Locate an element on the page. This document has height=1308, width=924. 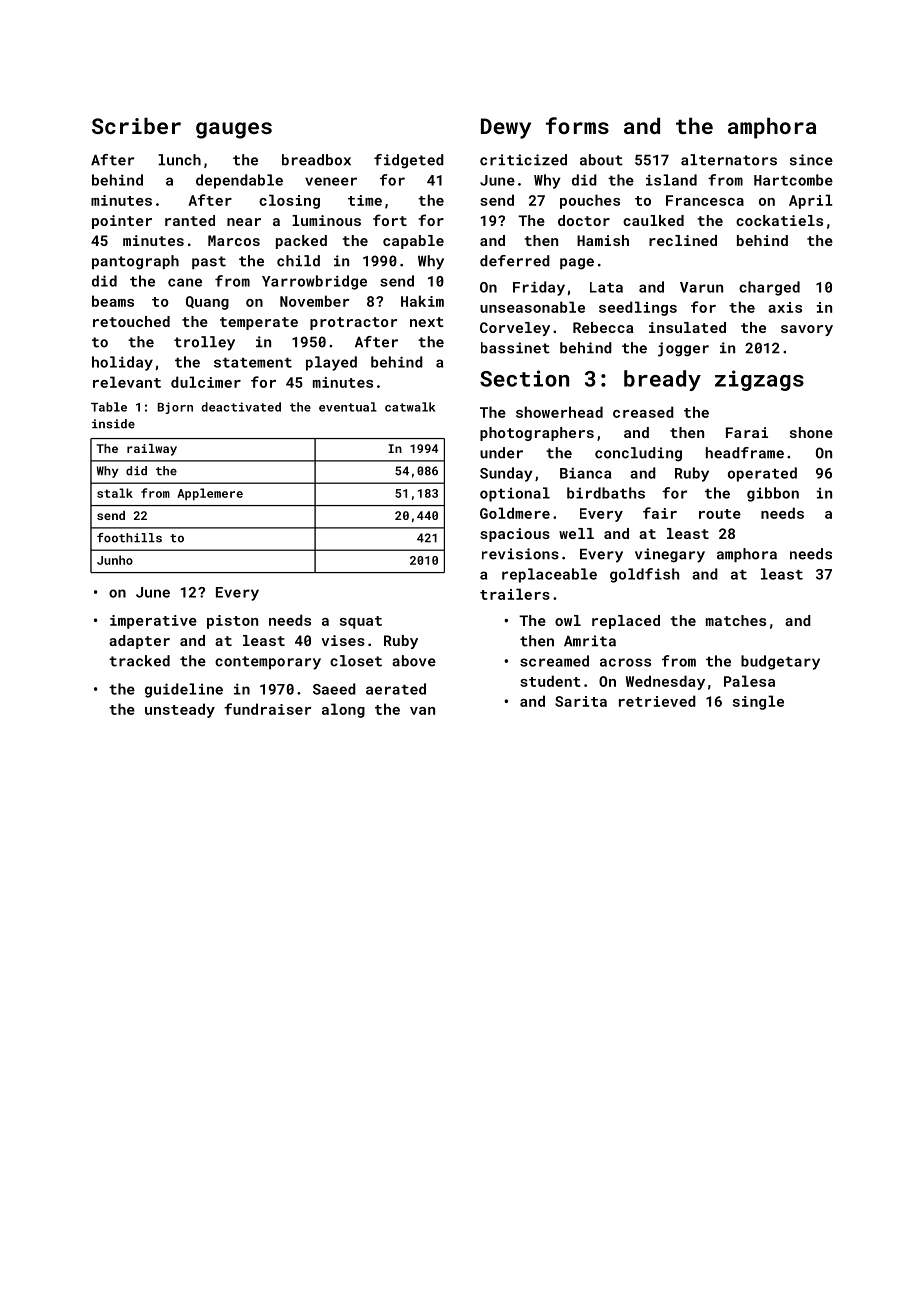
fort is located at coordinates (390, 220).
